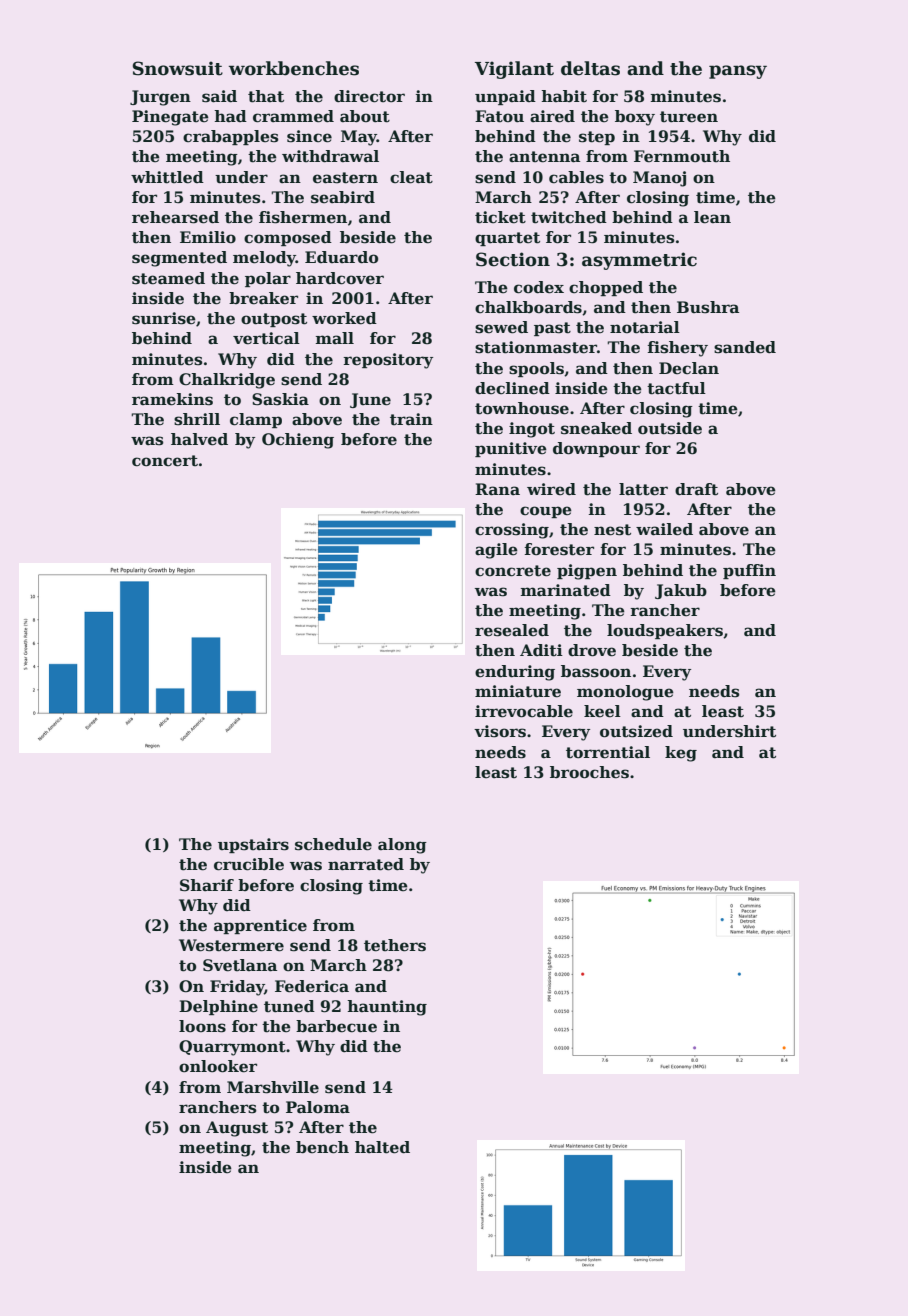  What do you see at coordinates (387, 1008) in the image?
I see `haunting` at bounding box center [387, 1008].
